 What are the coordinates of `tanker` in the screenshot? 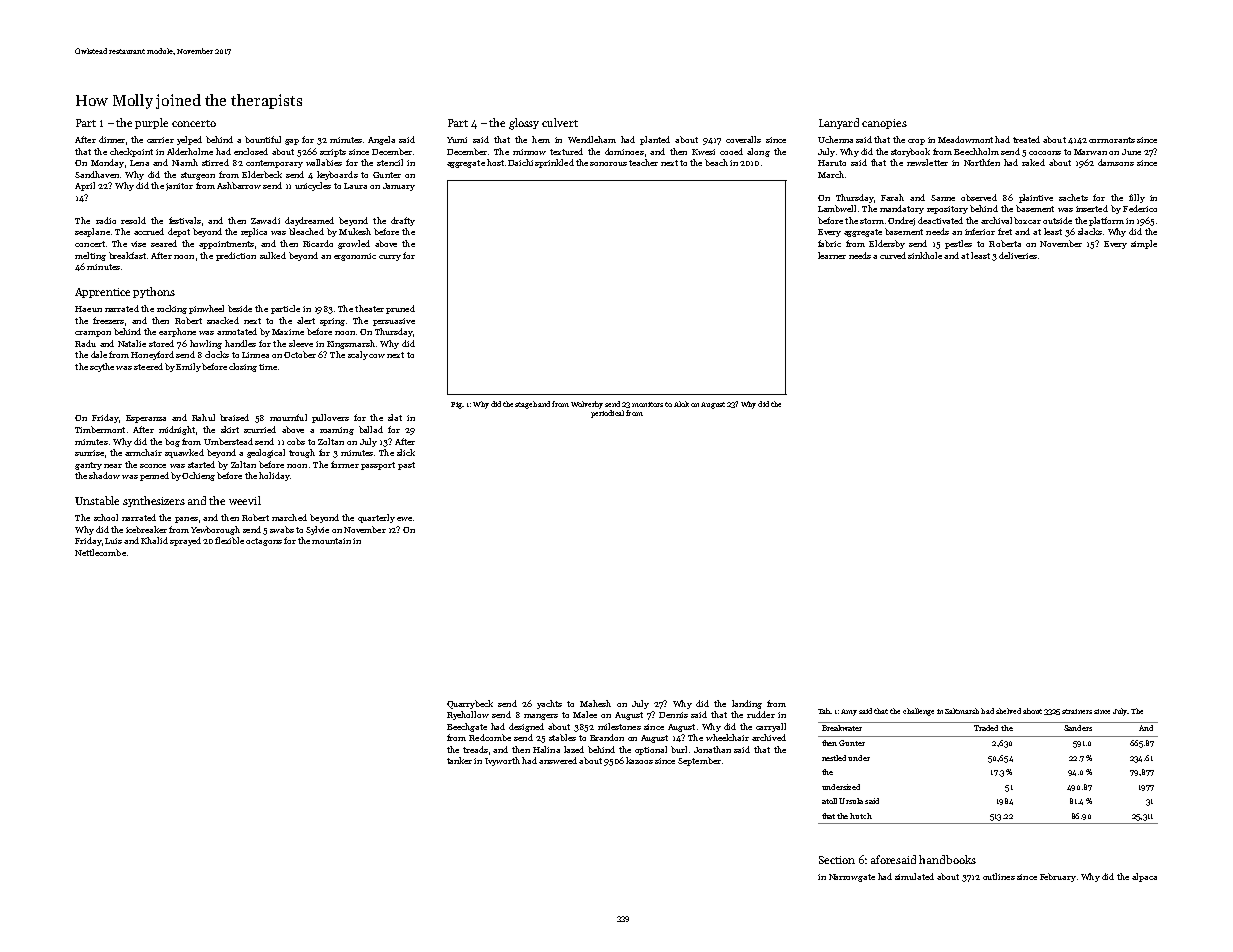 It's located at (459, 760).
